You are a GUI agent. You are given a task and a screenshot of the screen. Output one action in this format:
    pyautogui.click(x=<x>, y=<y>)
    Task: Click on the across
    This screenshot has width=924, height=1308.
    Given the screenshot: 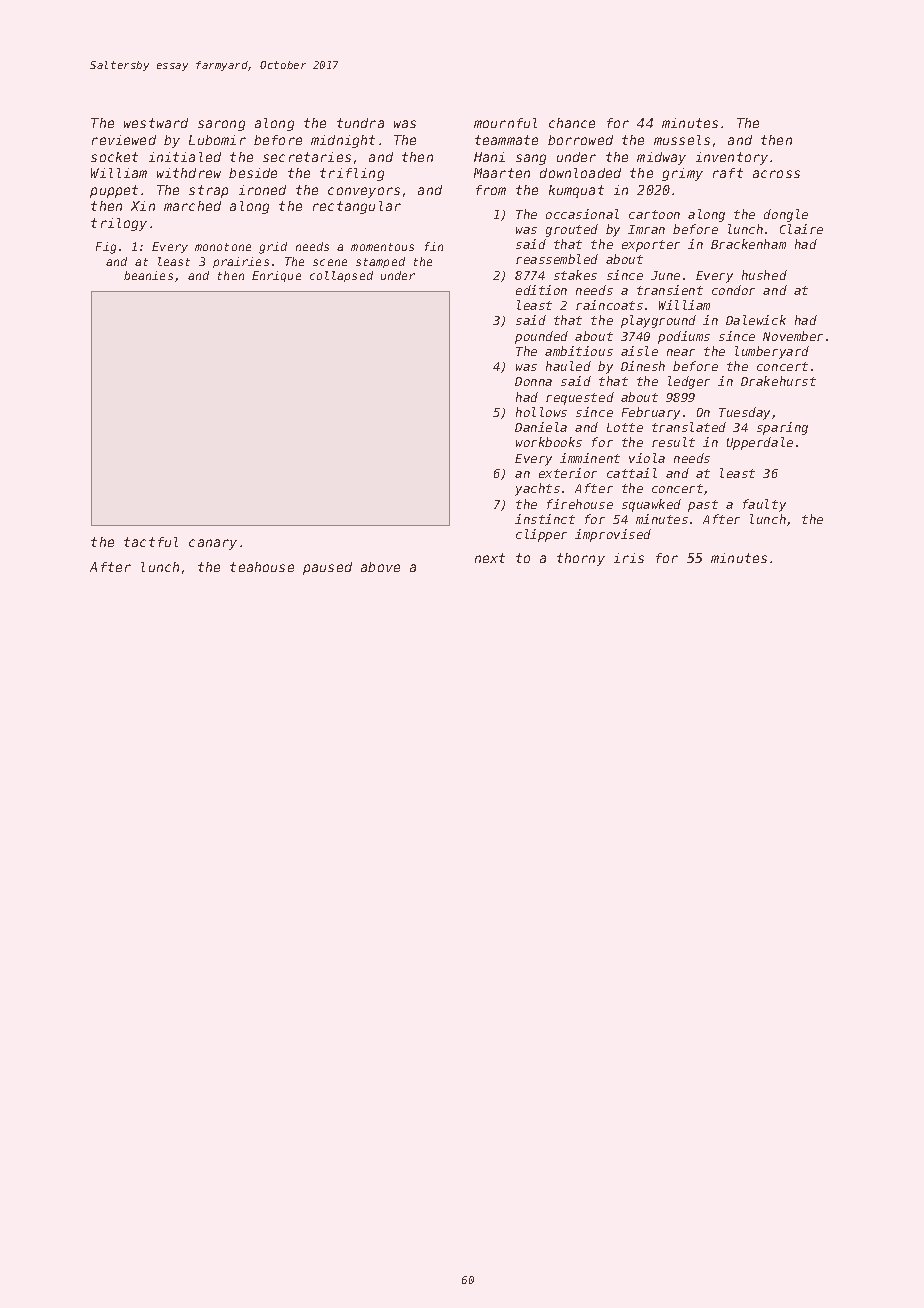 What is the action you would take?
    pyautogui.click(x=776, y=174)
